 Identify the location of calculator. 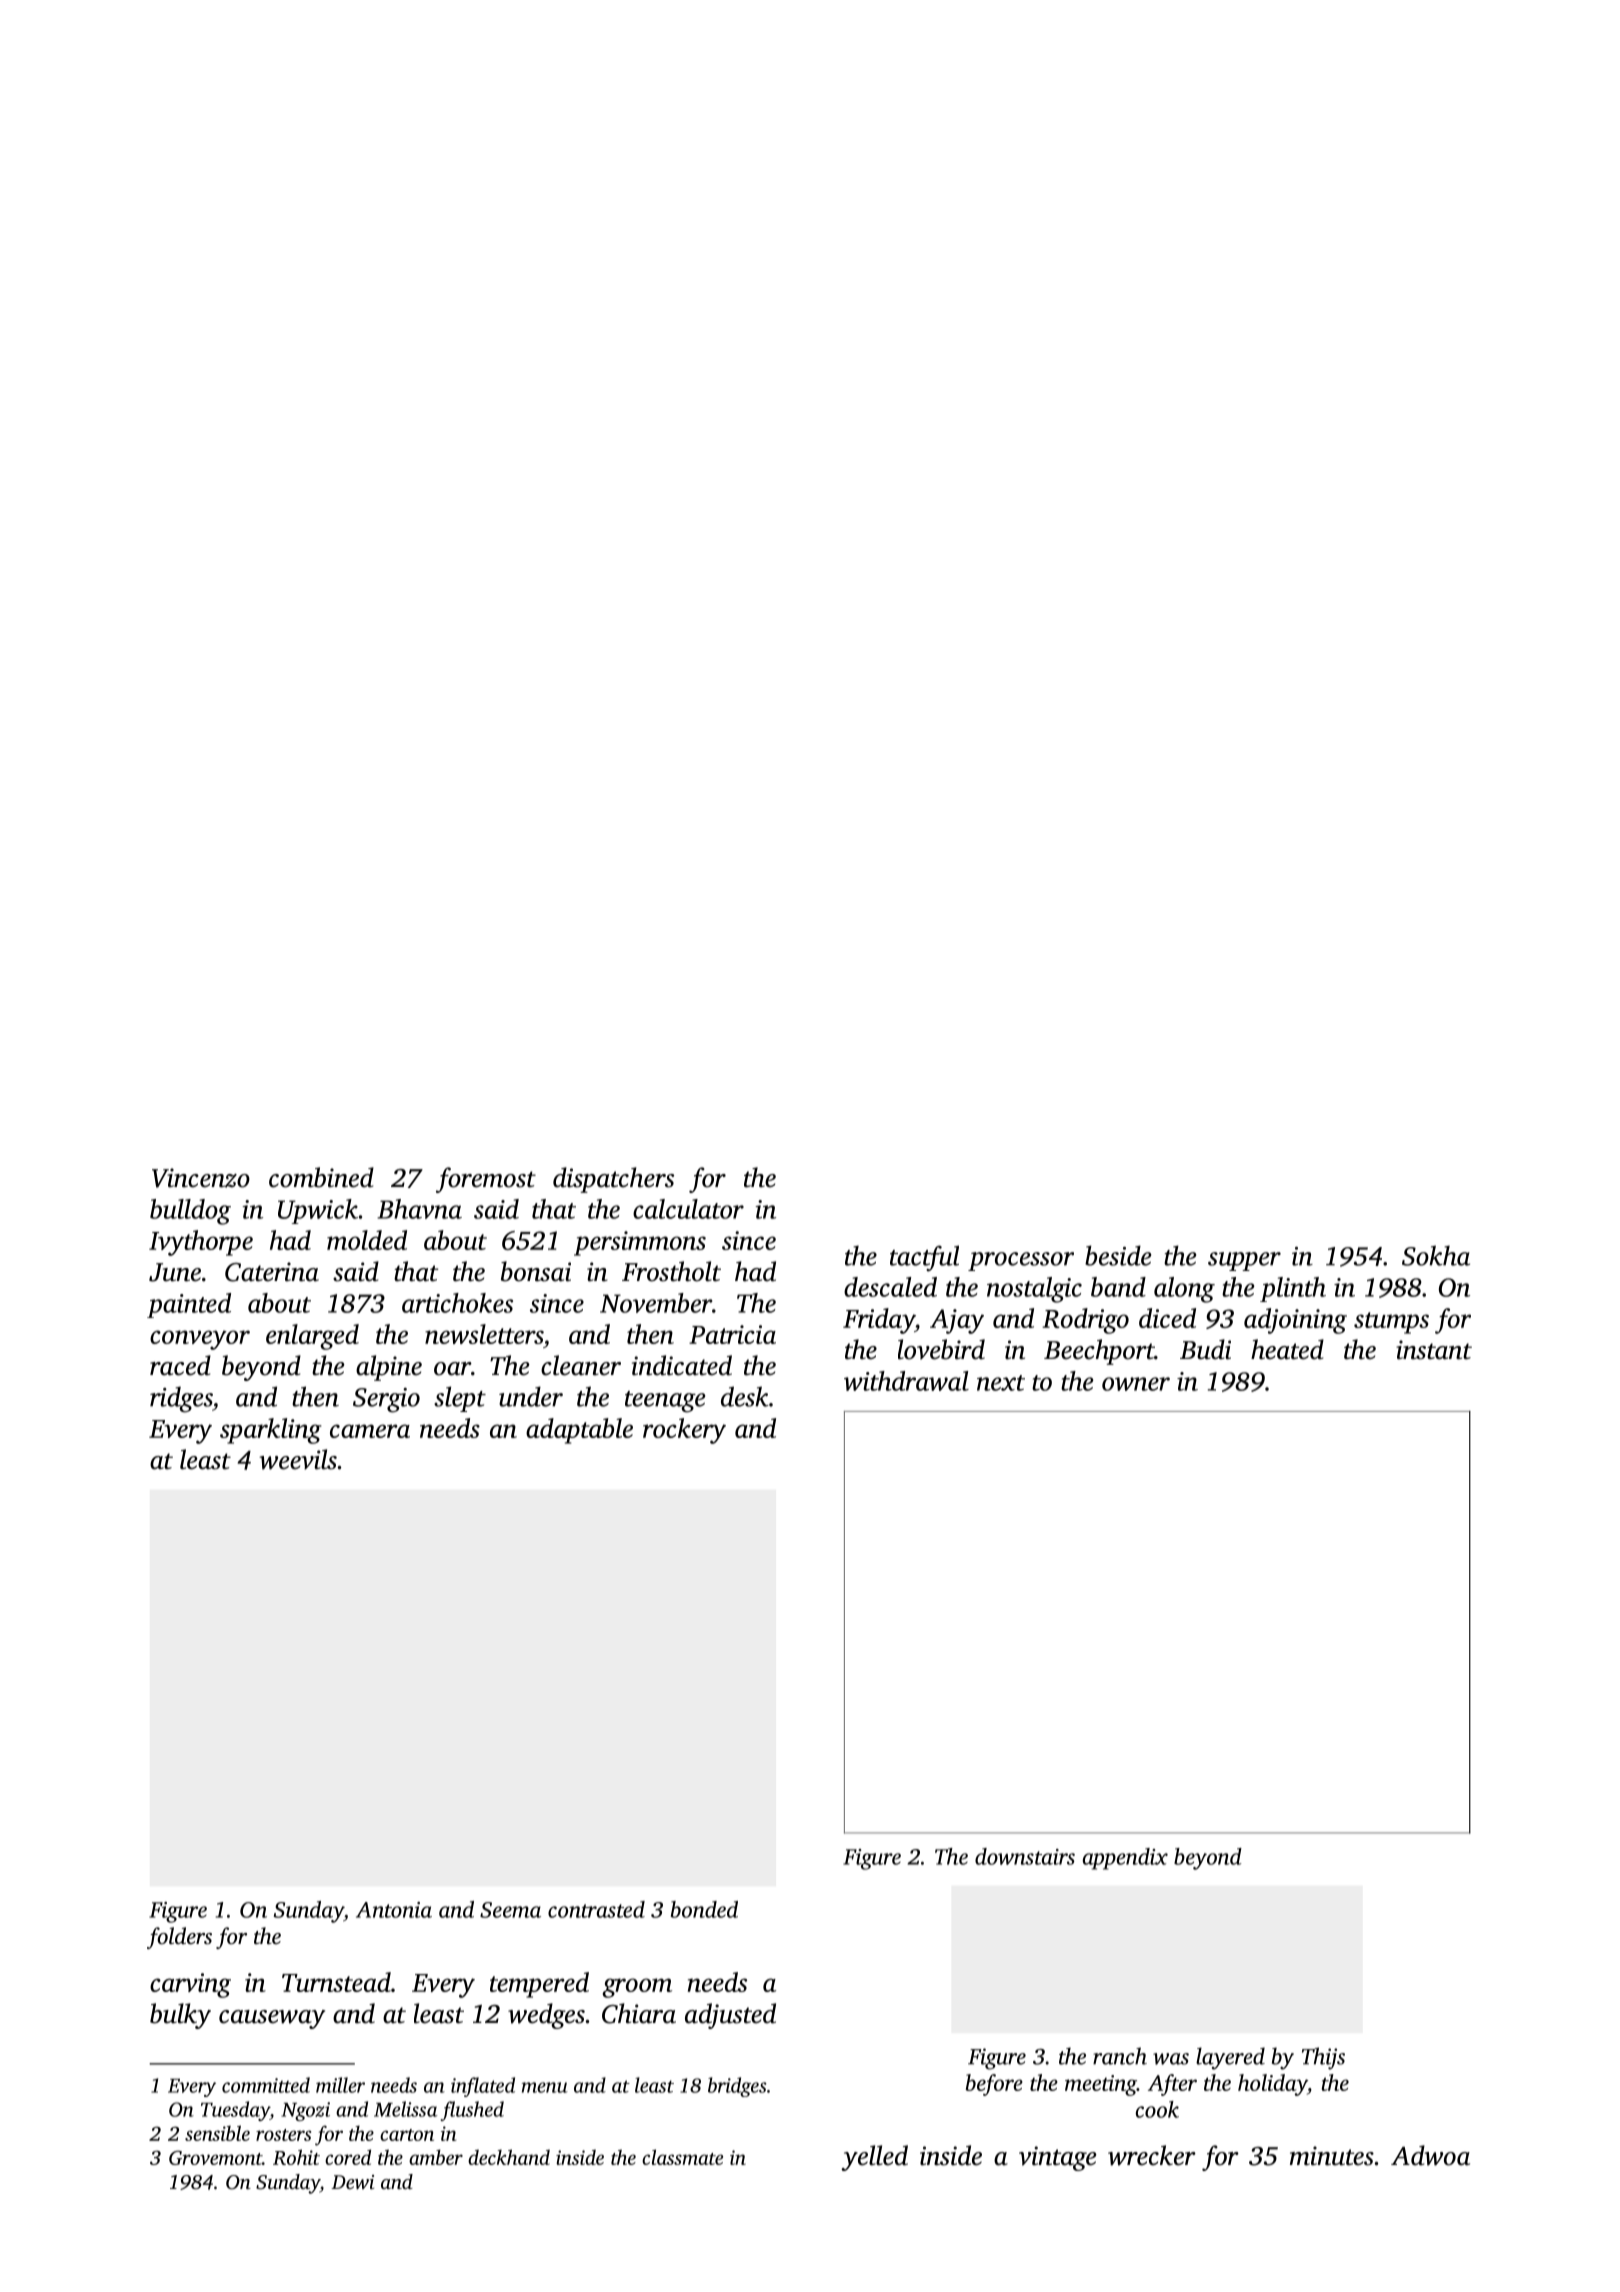
(688, 1209).
